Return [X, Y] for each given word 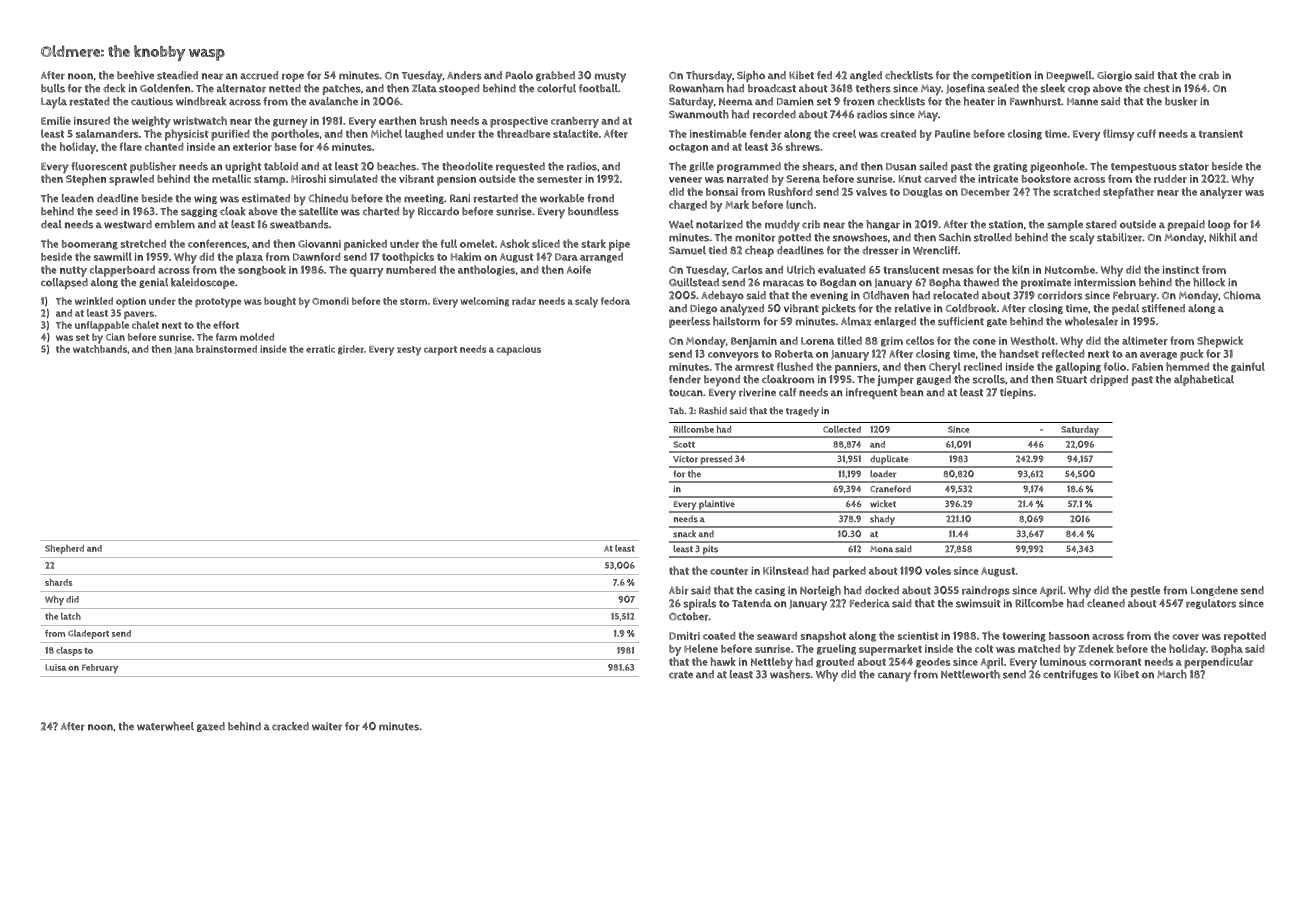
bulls [53, 88]
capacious [519, 350]
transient [1221, 134]
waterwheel [165, 726]
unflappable [102, 326]
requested [520, 167]
